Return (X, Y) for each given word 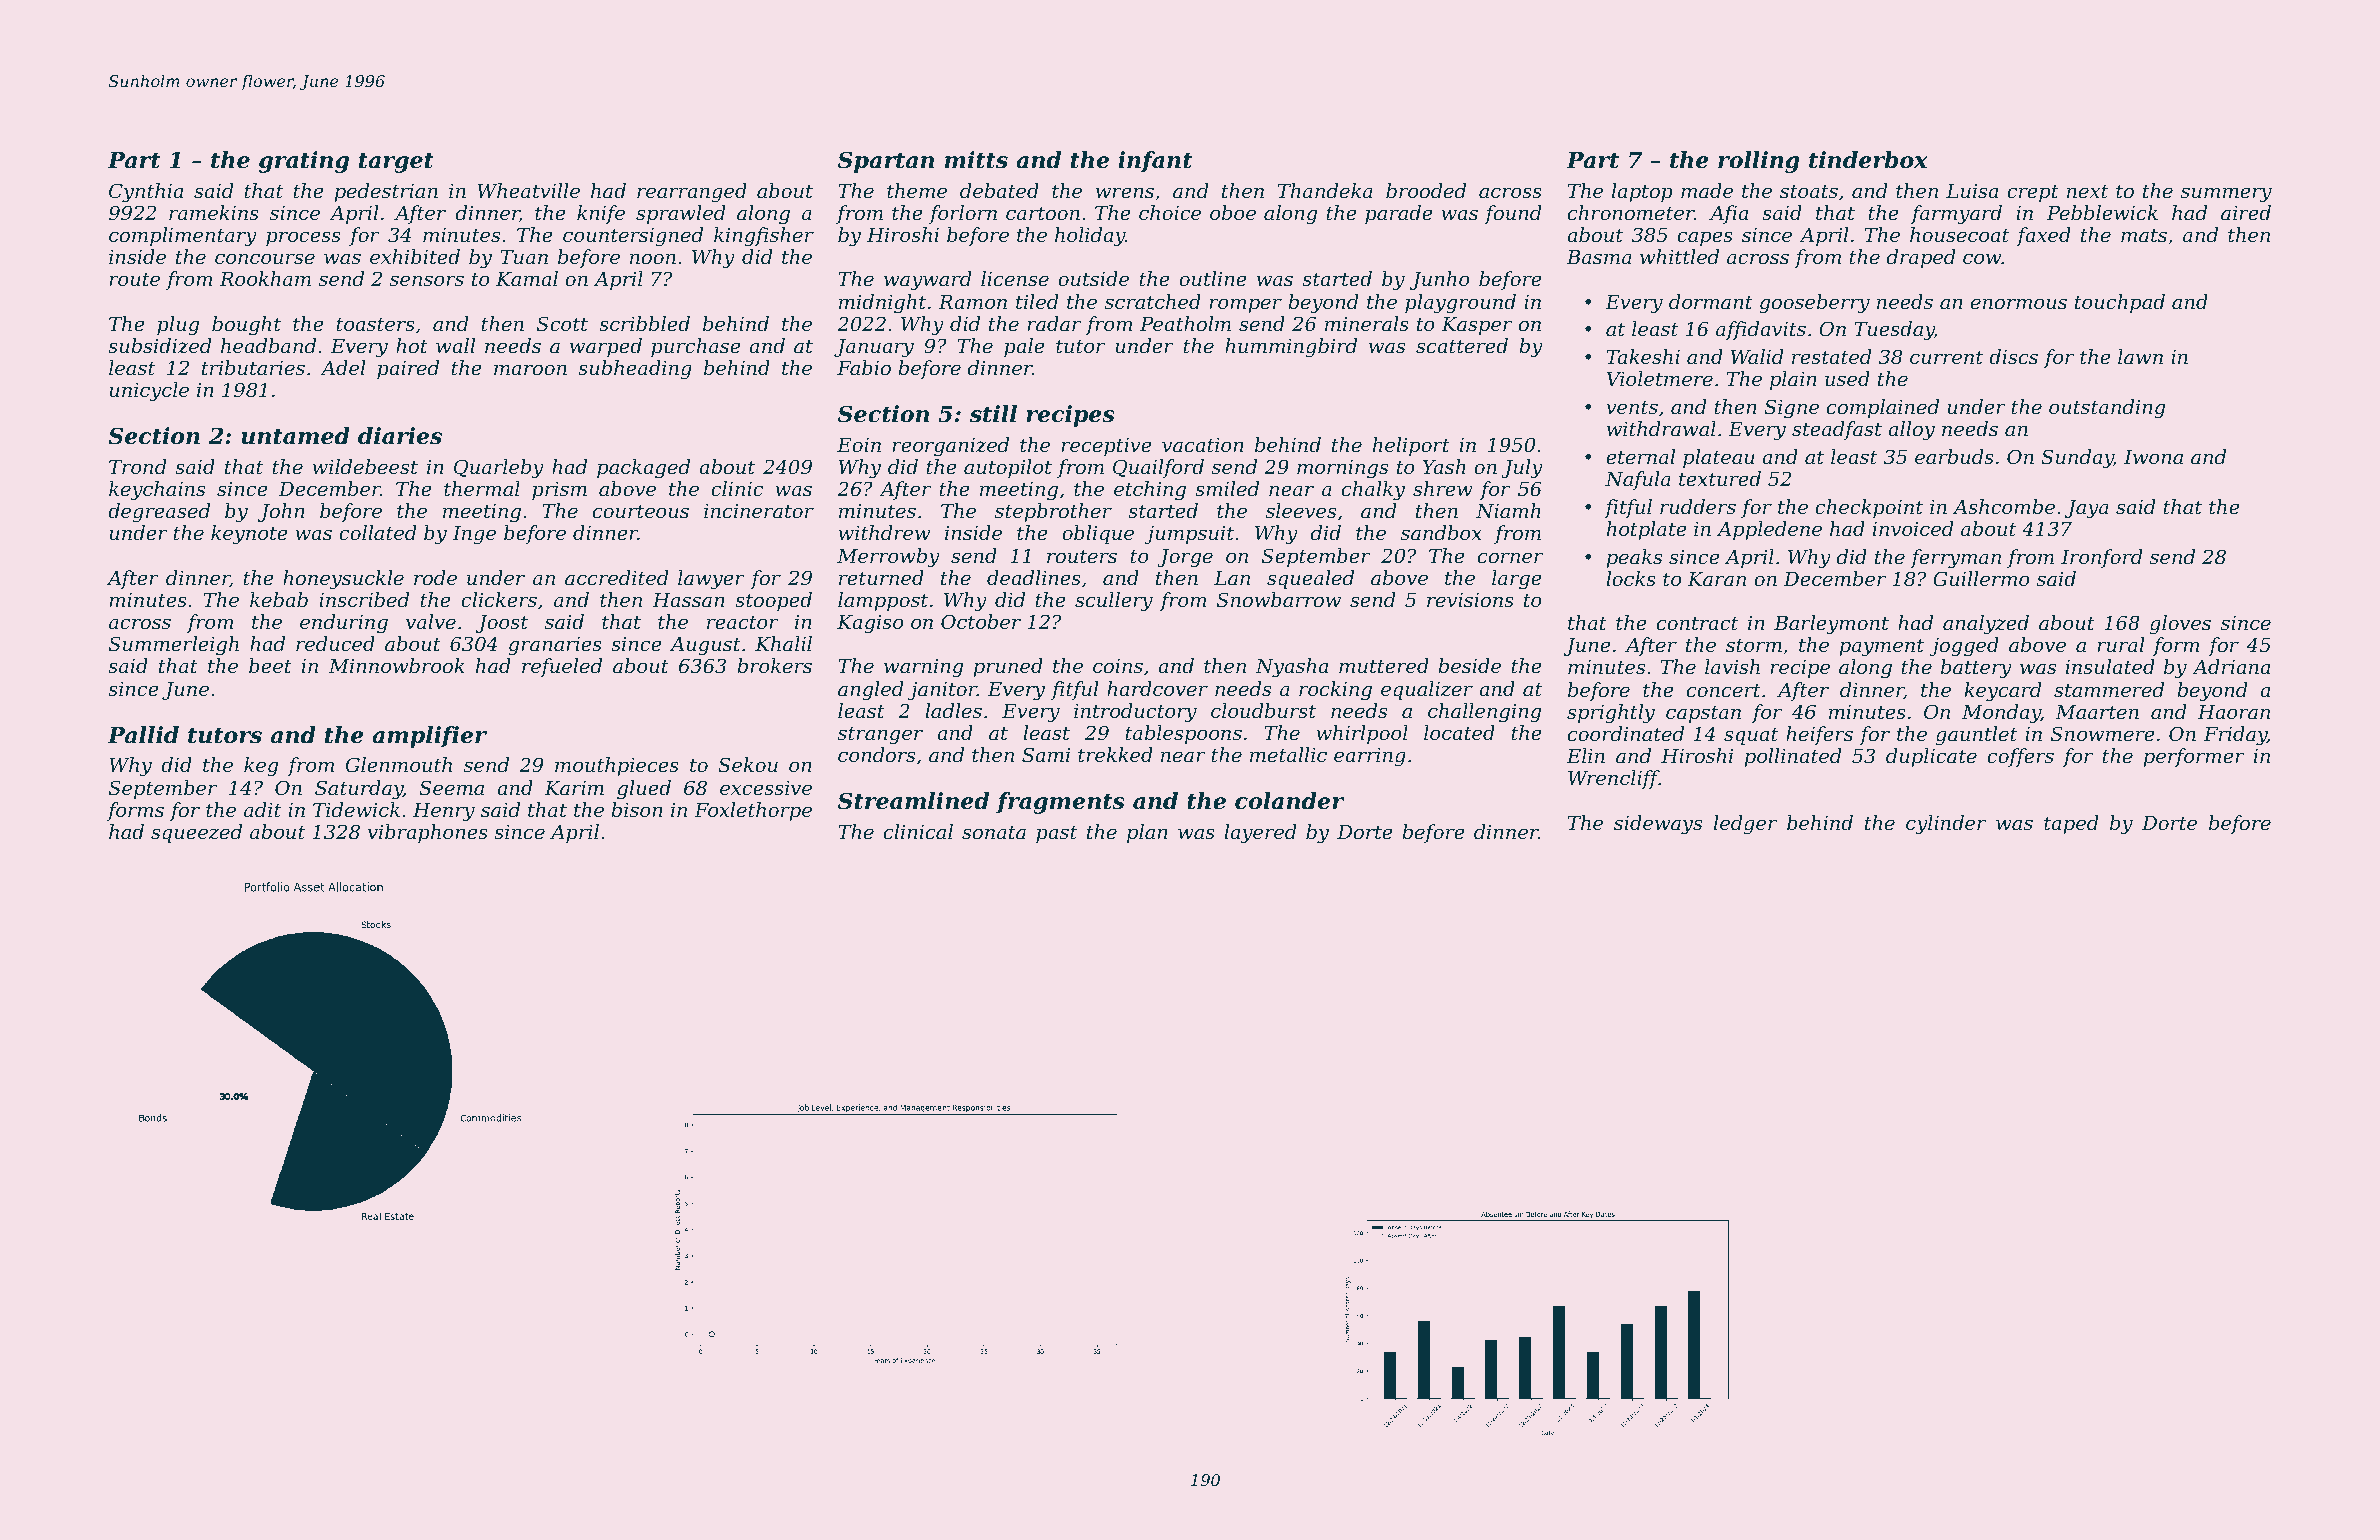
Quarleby (499, 469)
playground (1460, 304)
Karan (1717, 579)
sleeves (1301, 510)
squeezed (196, 833)
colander (1289, 801)
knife (601, 214)
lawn (2140, 356)
